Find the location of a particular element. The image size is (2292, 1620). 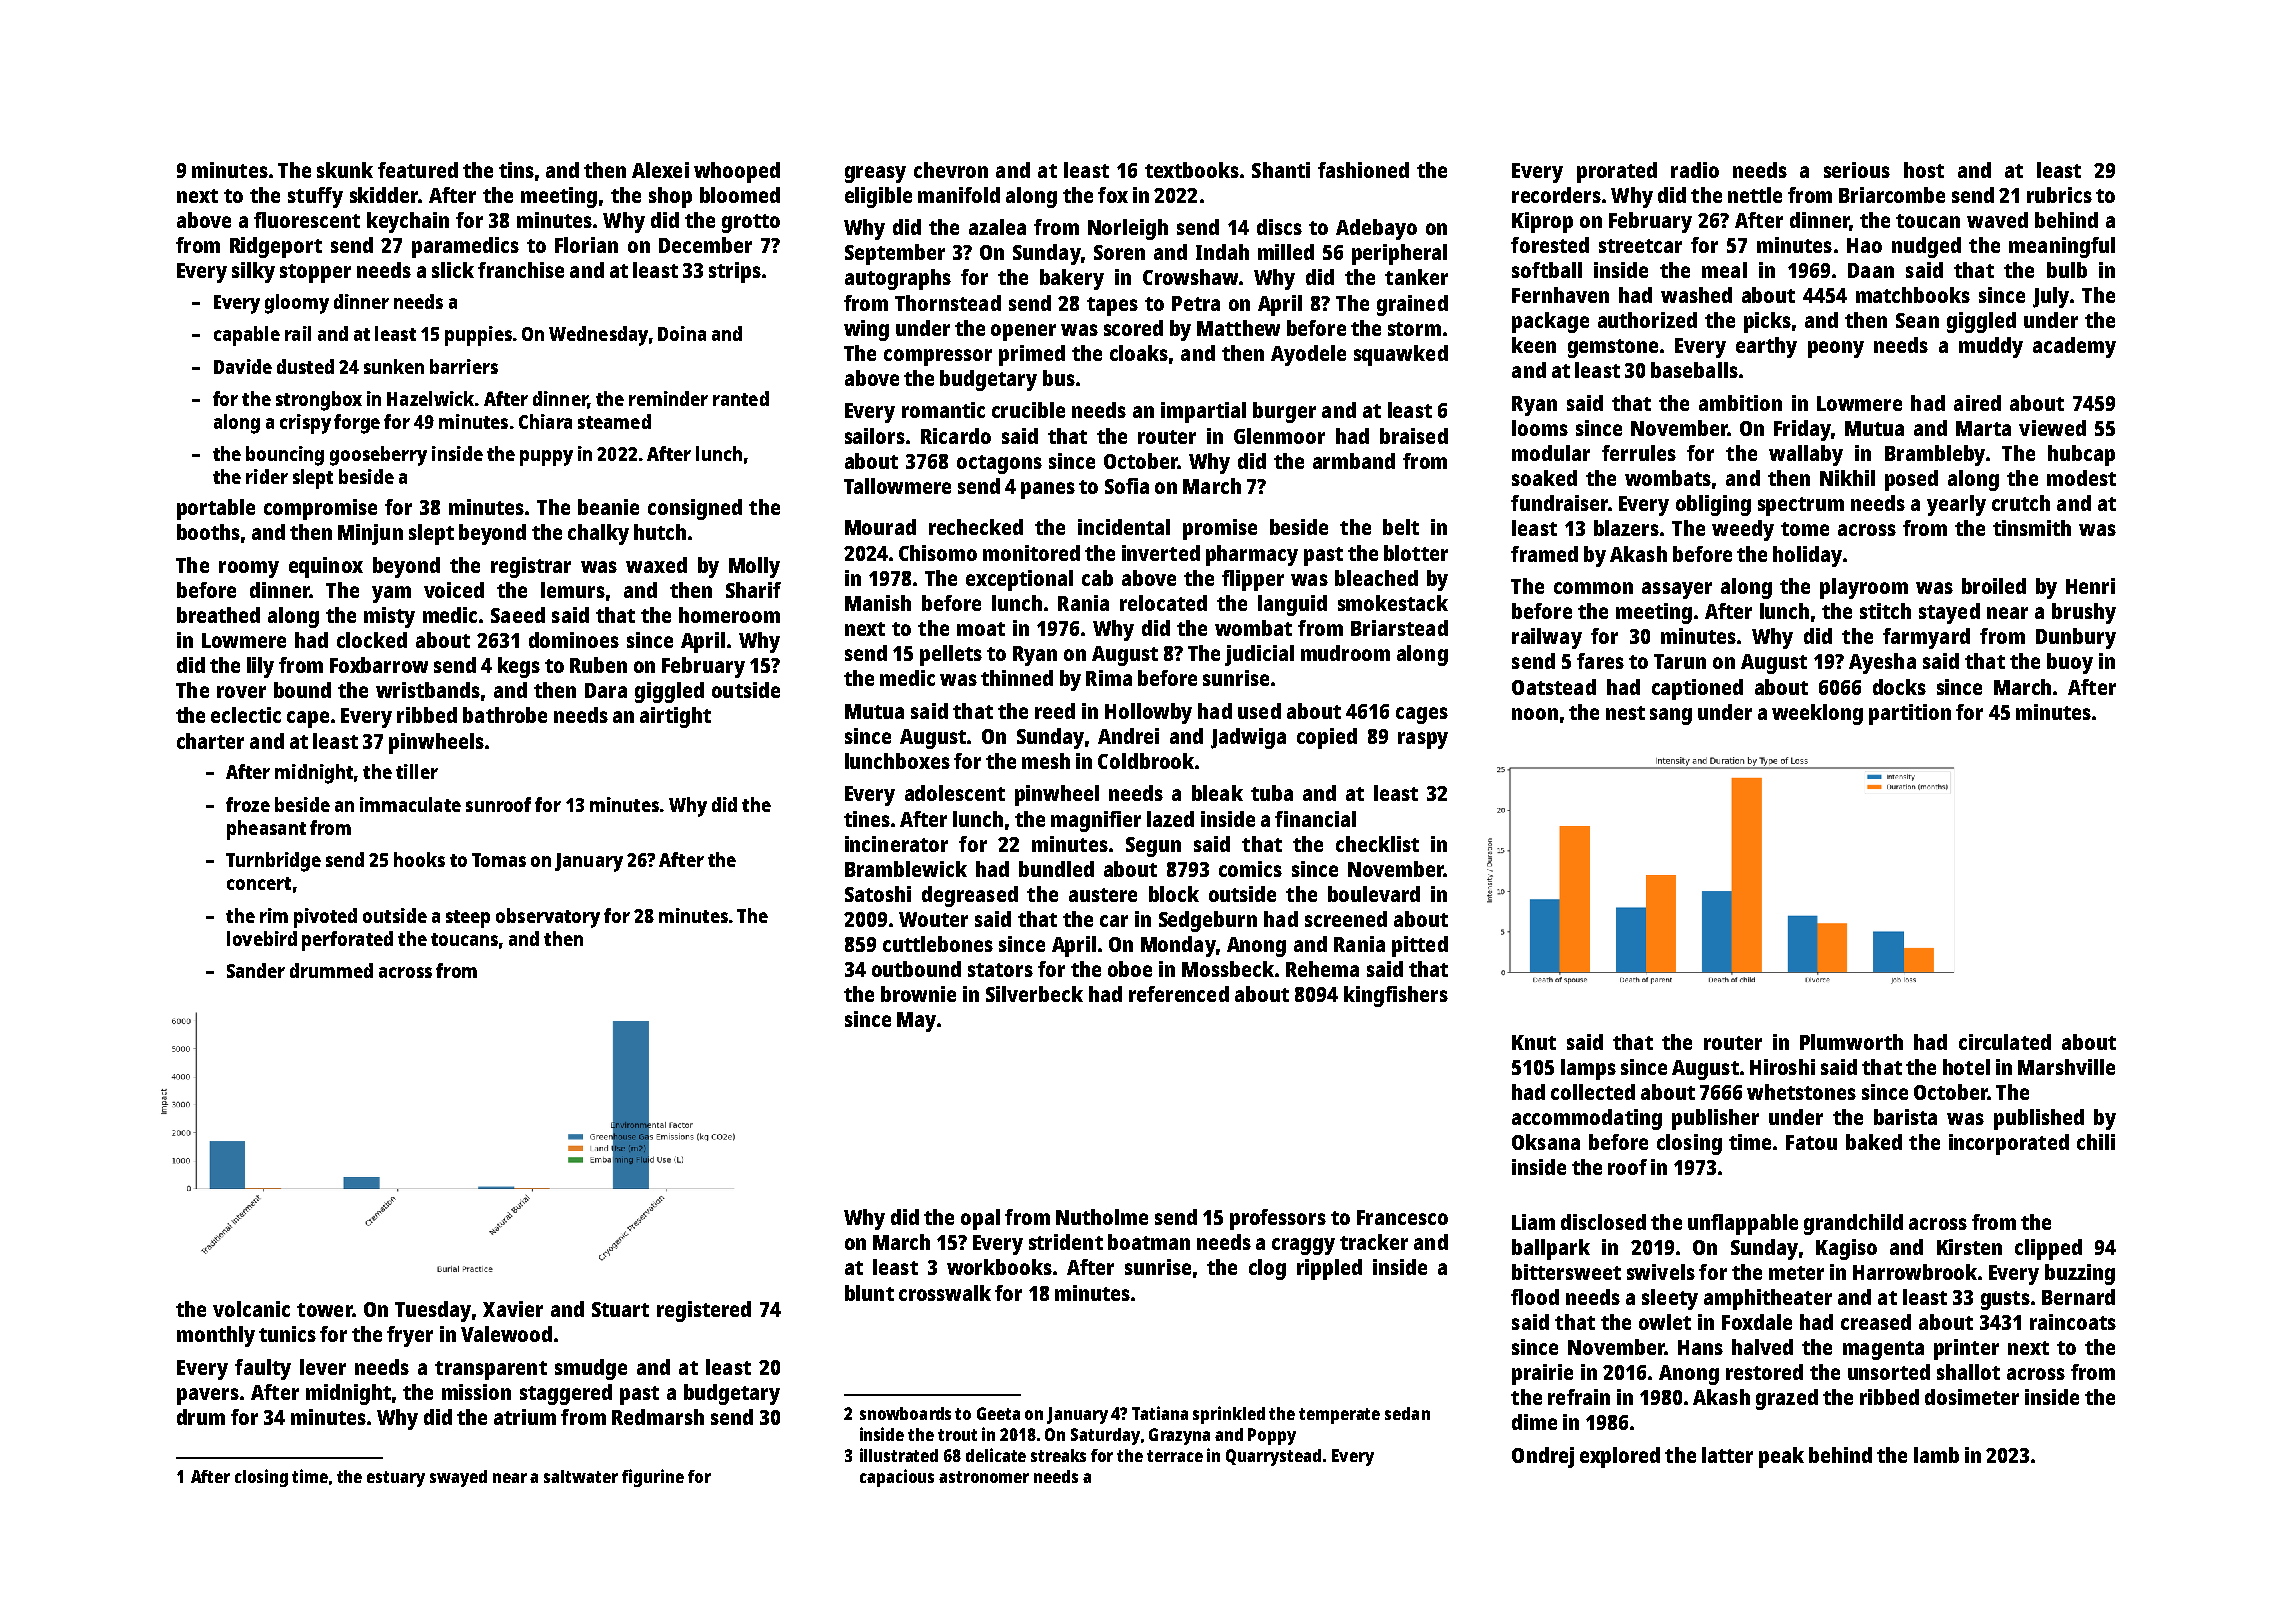

academy is located at coordinates (2074, 347).
